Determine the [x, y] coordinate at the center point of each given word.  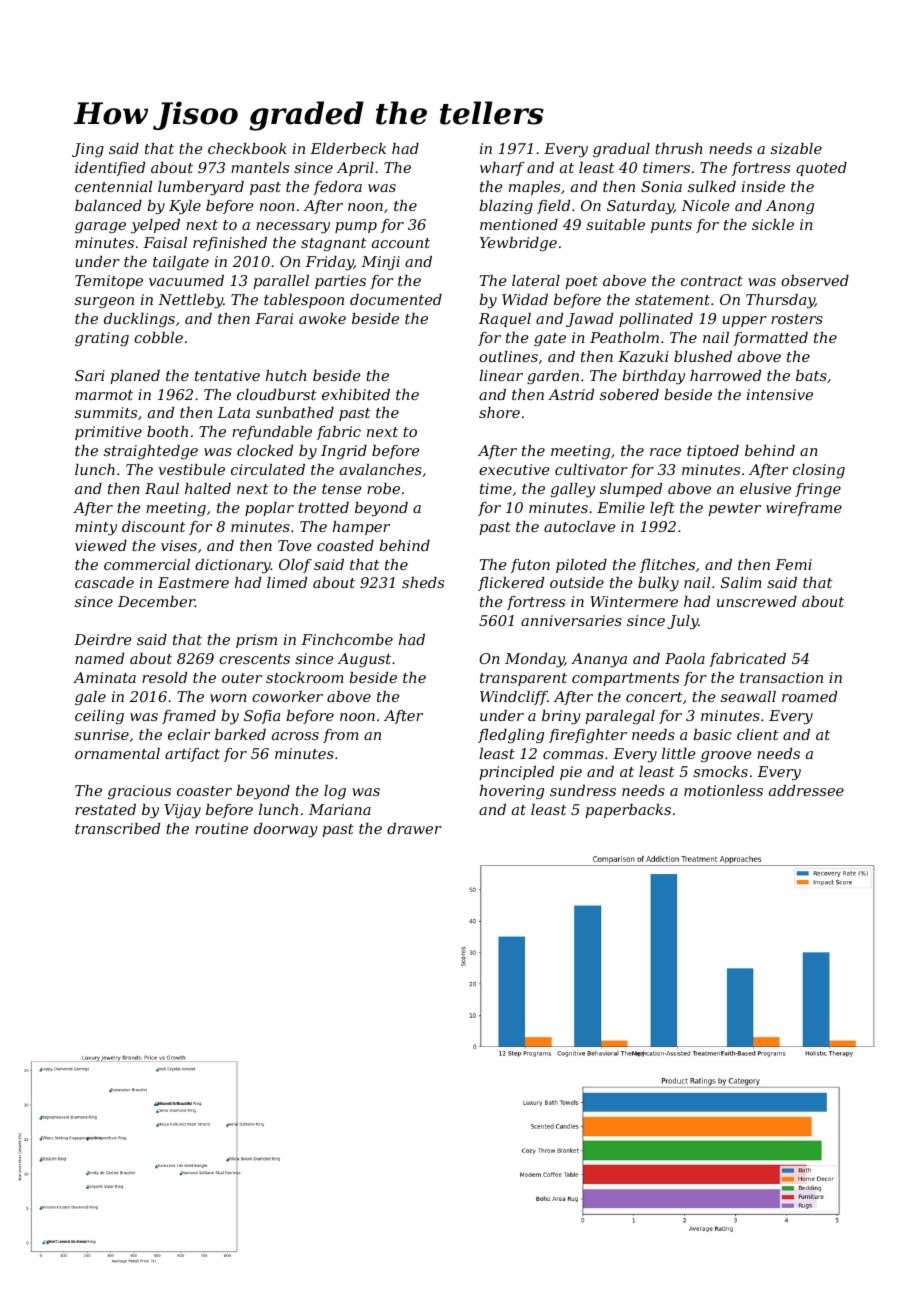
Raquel [505, 320]
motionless [723, 790]
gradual [621, 150]
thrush [678, 148]
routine [221, 828]
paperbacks [628, 811]
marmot [104, 395]
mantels [260, 167]
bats [811, 375]
